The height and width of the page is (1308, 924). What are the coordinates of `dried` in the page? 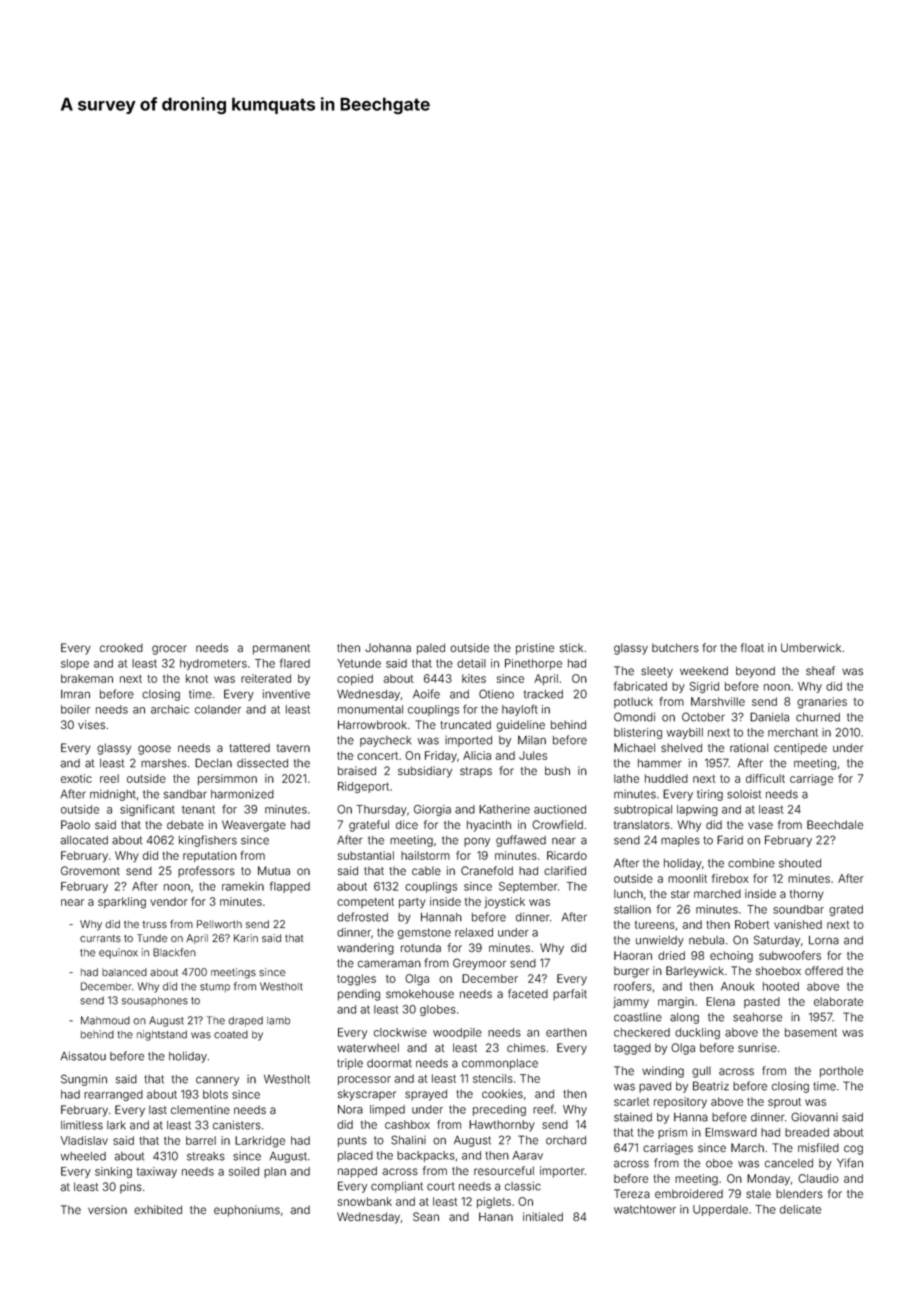 It's located at (671, 955).
